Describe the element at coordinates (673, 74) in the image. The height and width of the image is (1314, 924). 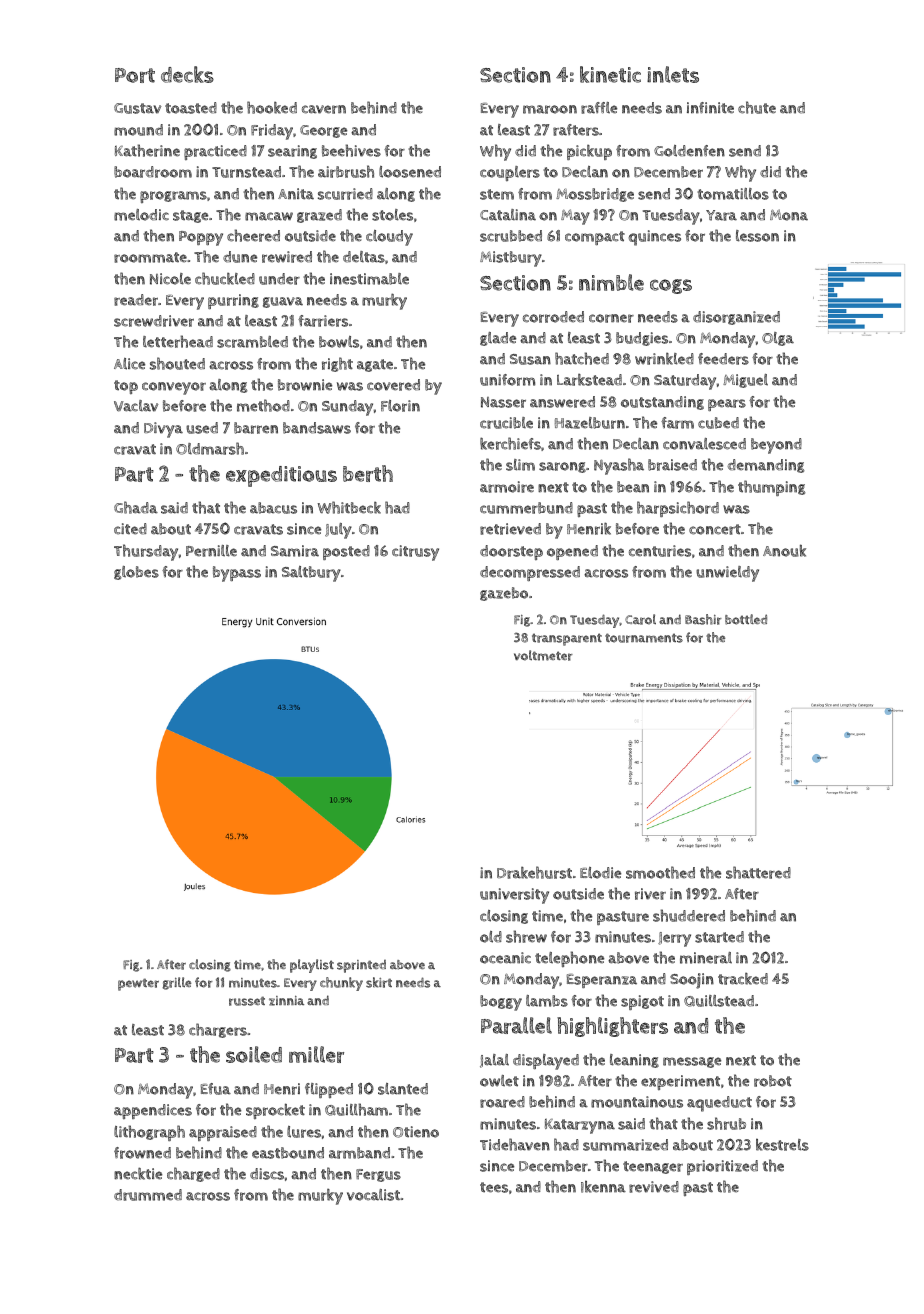
I see `inlets` at that location.
